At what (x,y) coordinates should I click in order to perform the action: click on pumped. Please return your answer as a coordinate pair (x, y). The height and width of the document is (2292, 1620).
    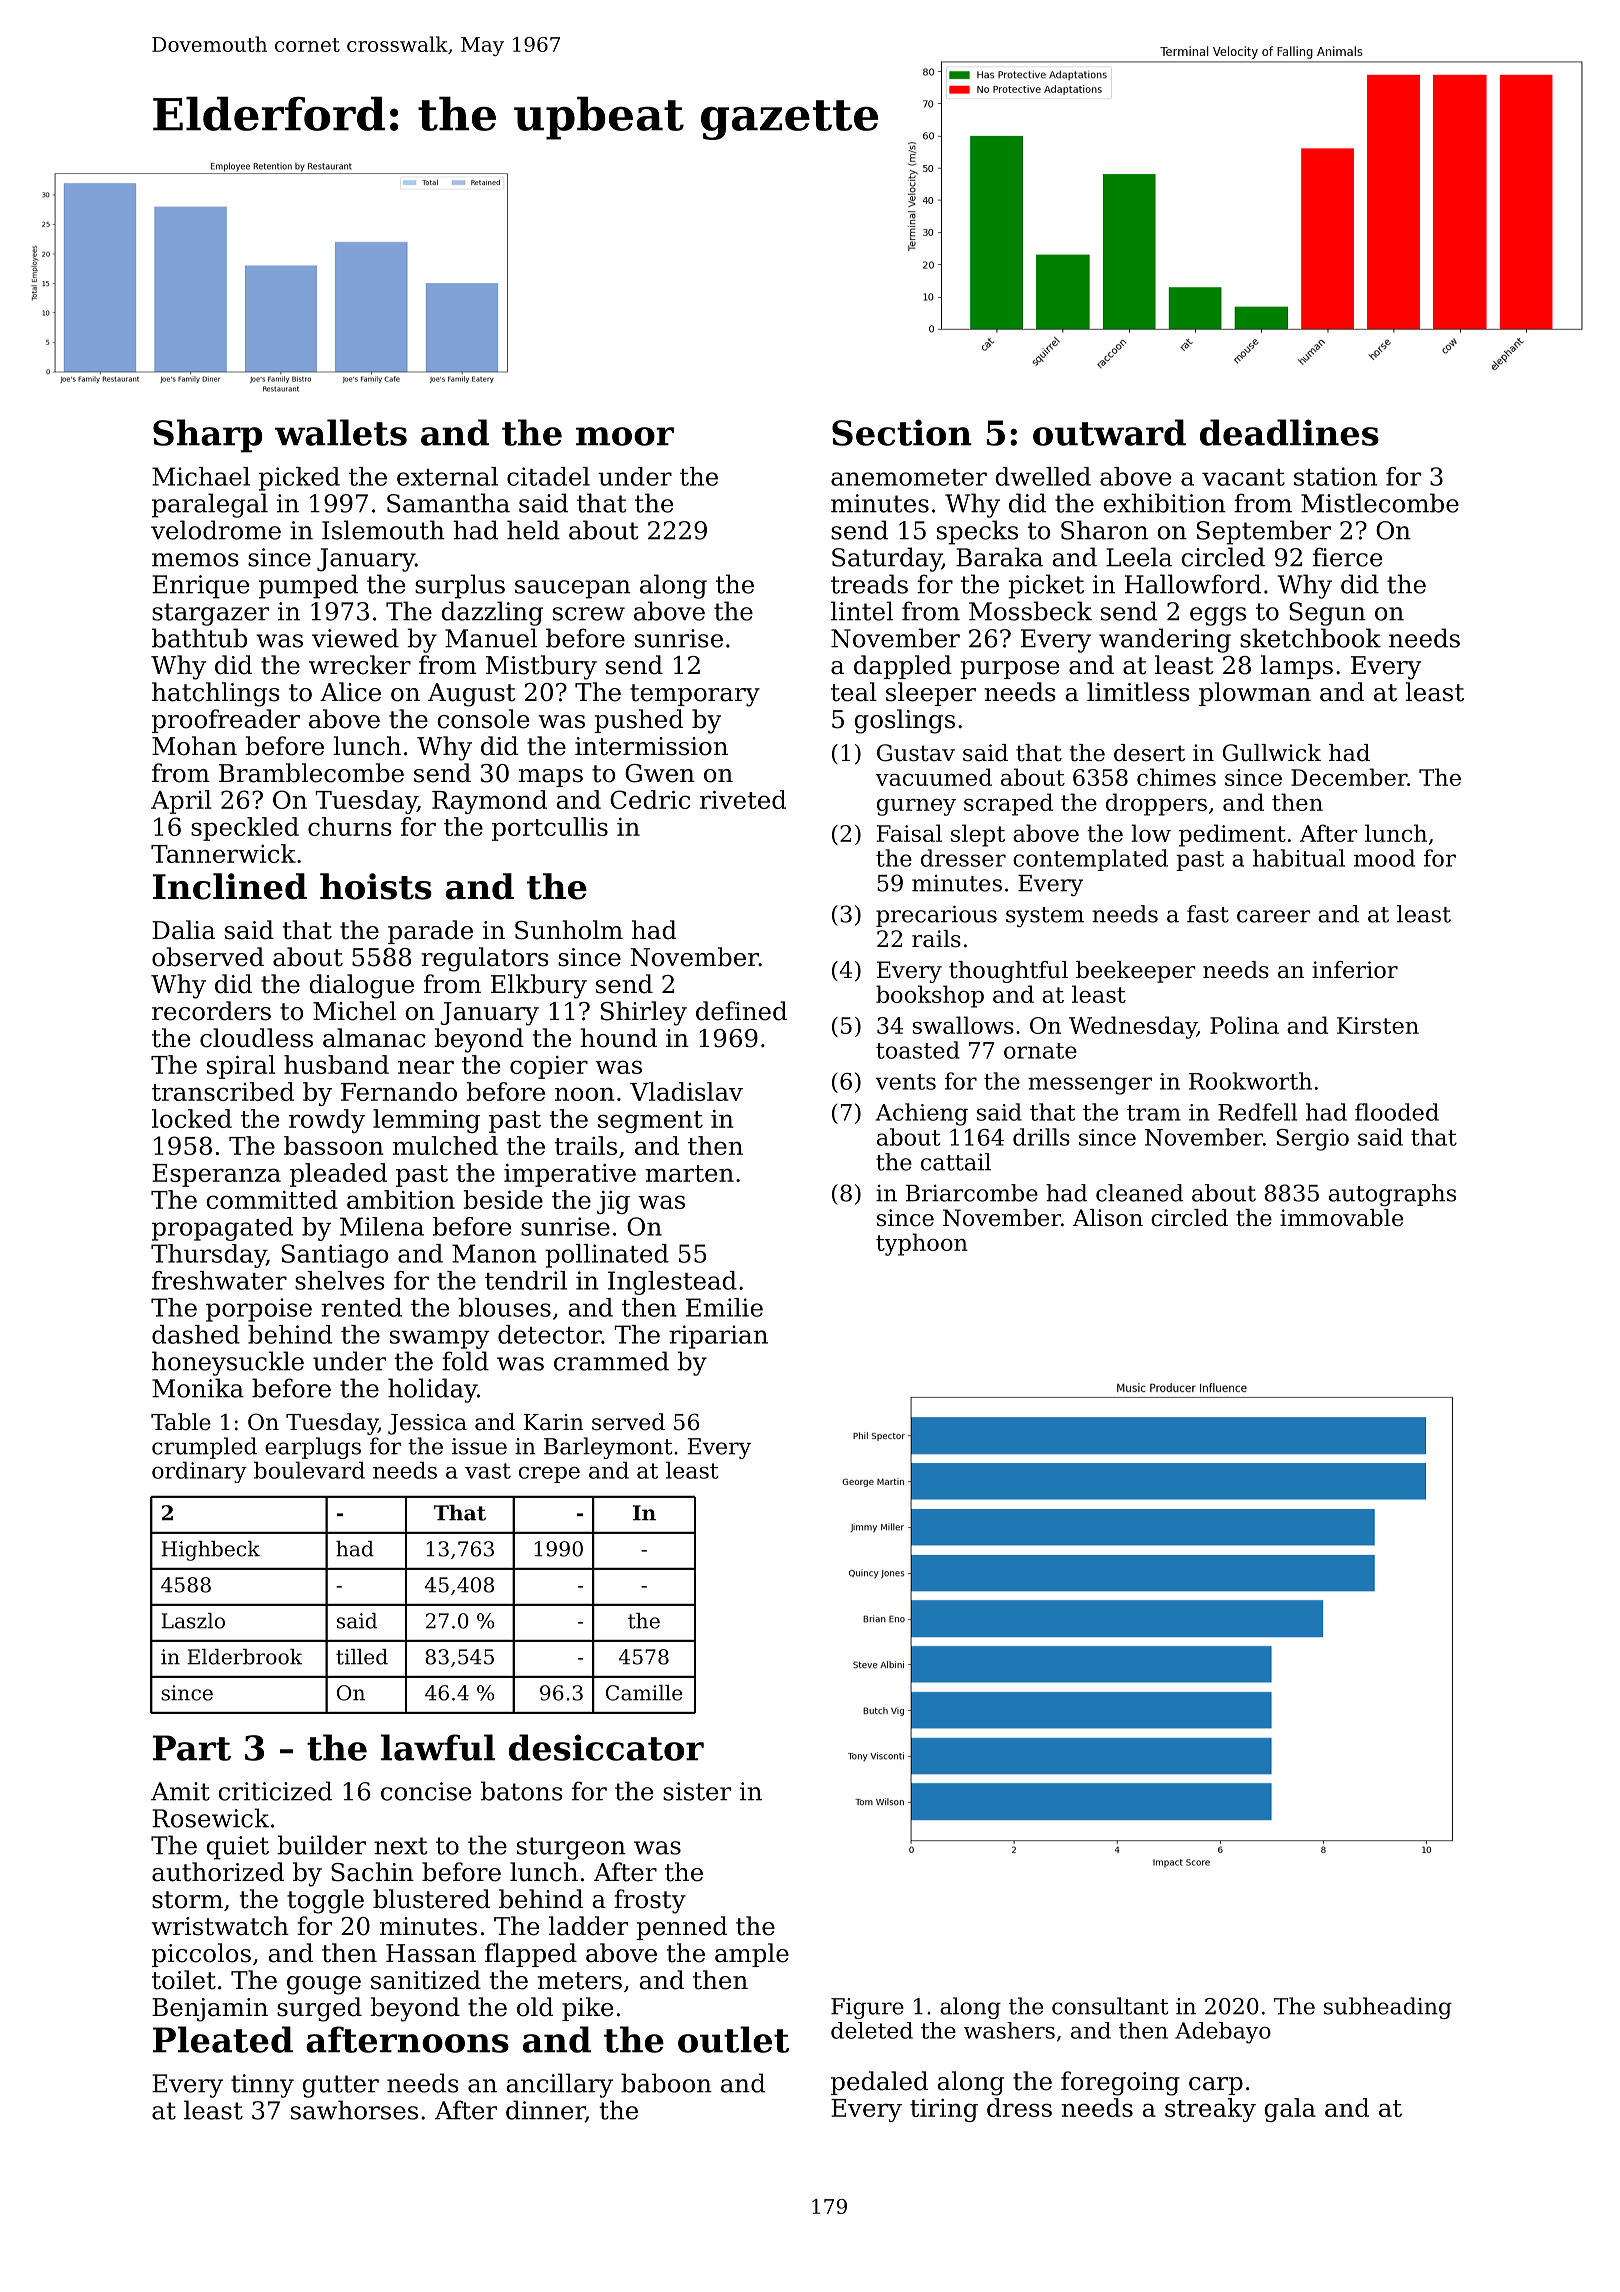
    Looking at the image, I should click on (308, 586).
